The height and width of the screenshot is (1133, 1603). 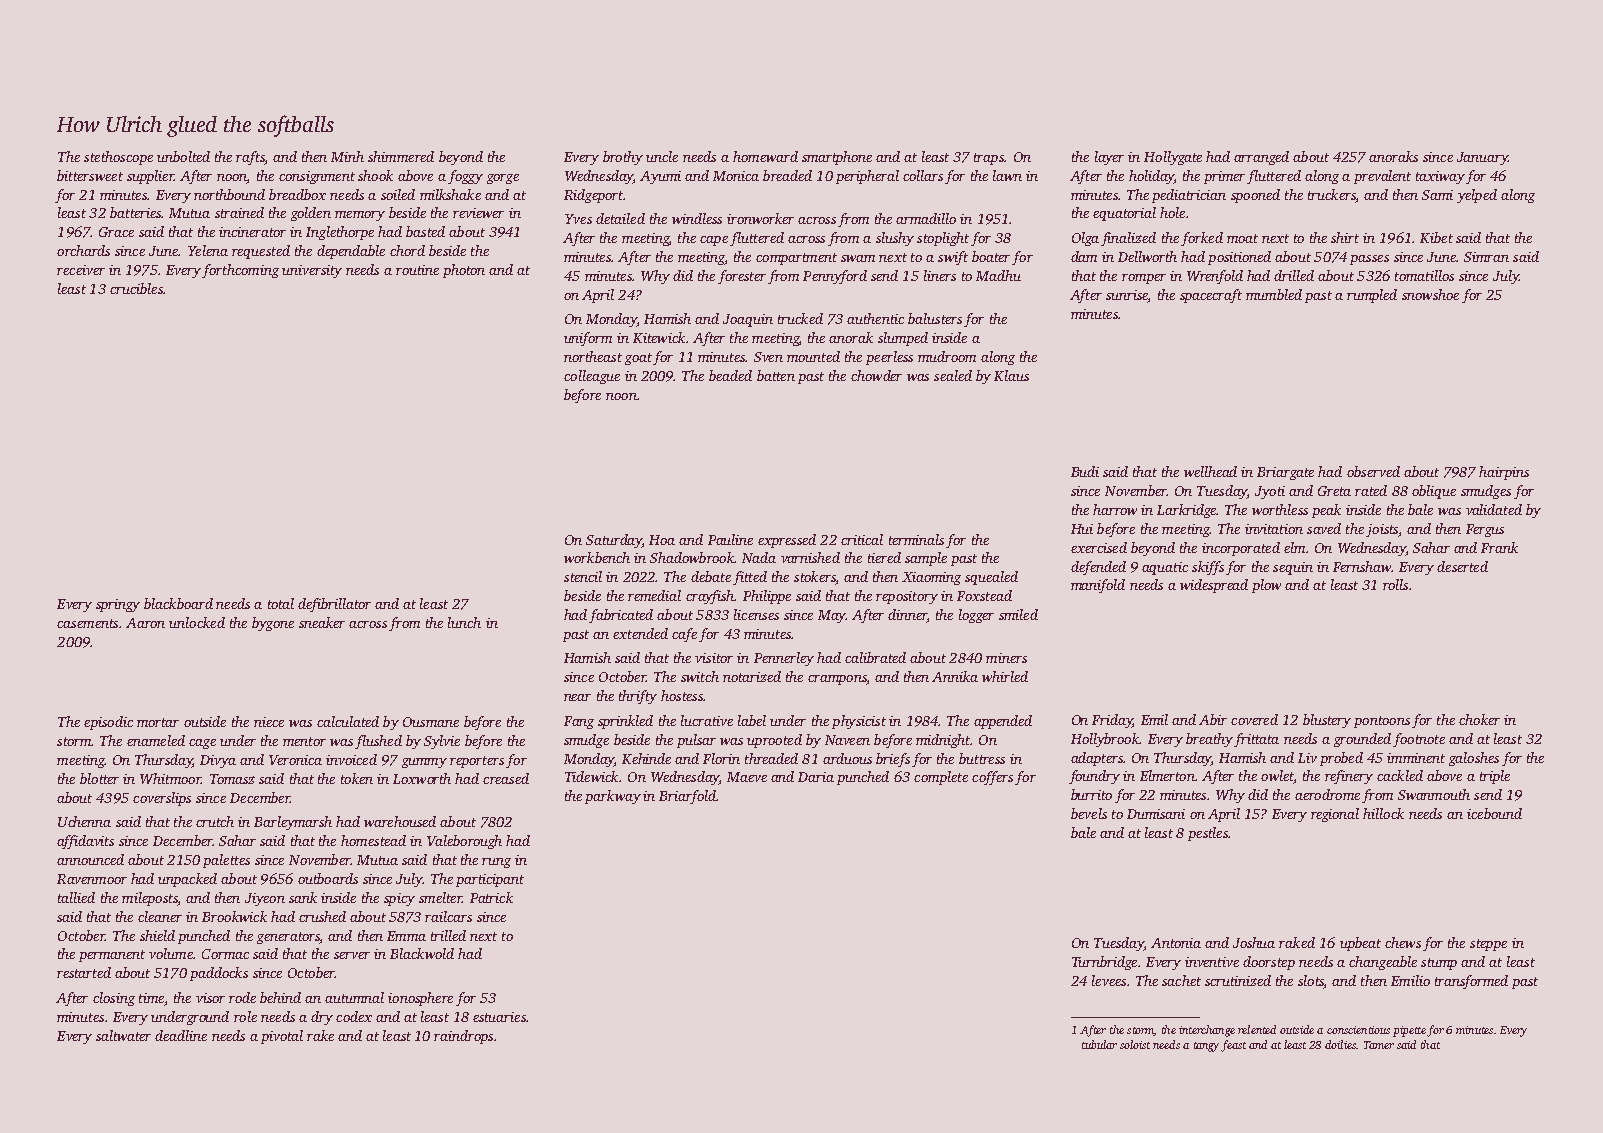 I want to click on stokers, so click(x=814, y=576).
